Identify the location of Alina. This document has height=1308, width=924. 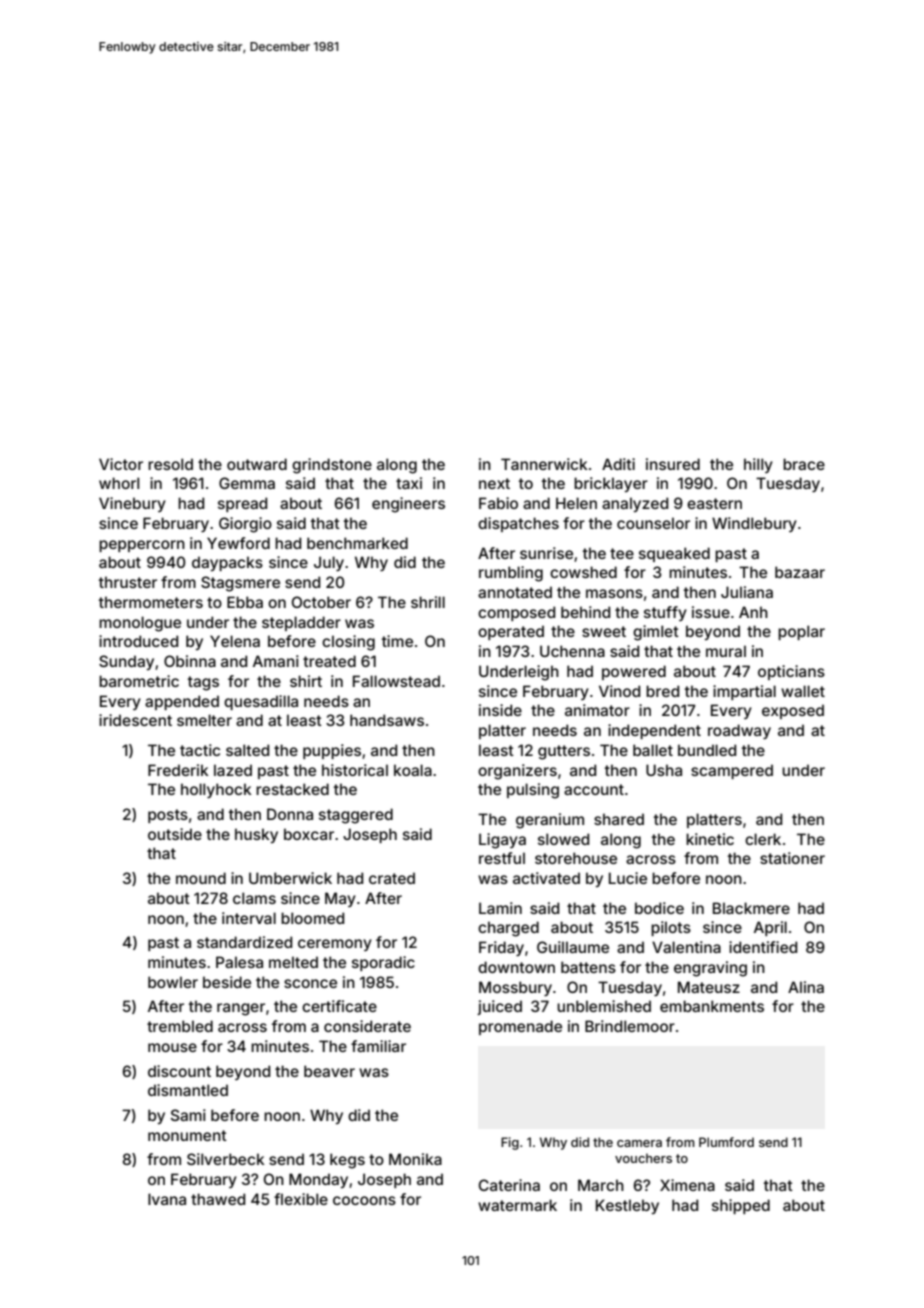
(806, 987).
